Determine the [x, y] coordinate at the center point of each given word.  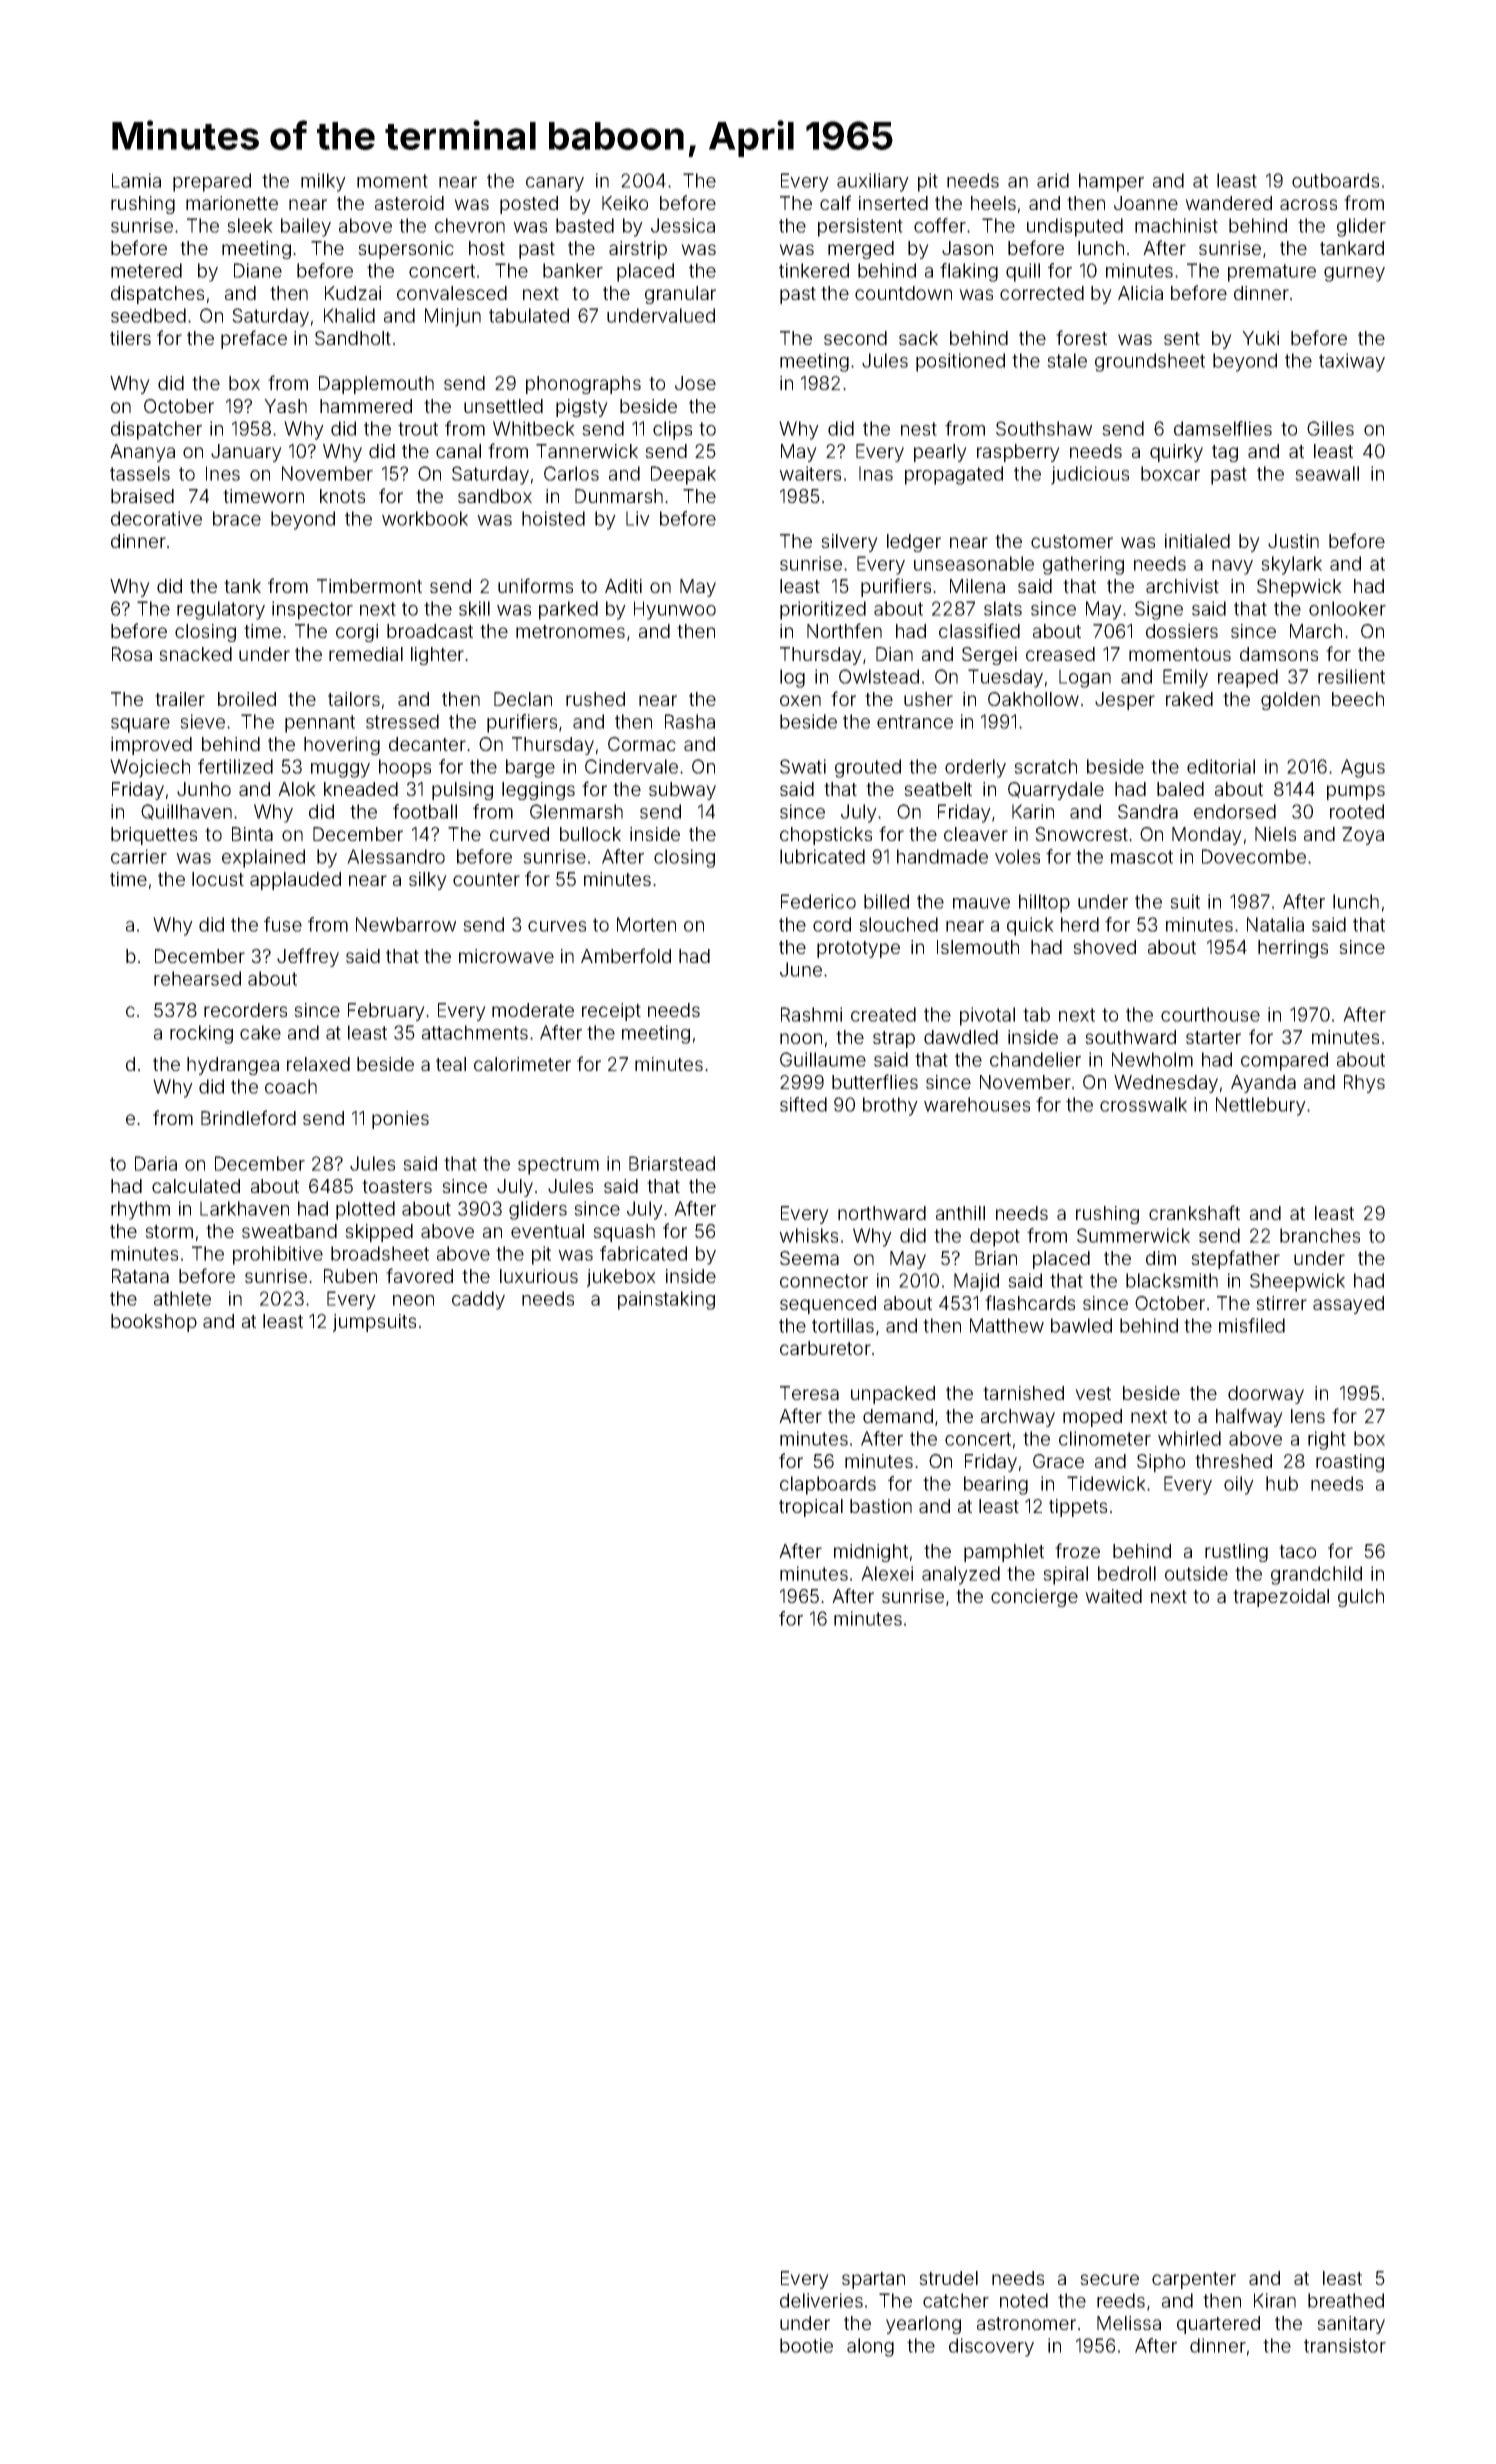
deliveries [821, 2300]
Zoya [1363, 836]
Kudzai [353, 293]
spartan [873, 2280]
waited [1113, 1596]
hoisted [553, 518]
